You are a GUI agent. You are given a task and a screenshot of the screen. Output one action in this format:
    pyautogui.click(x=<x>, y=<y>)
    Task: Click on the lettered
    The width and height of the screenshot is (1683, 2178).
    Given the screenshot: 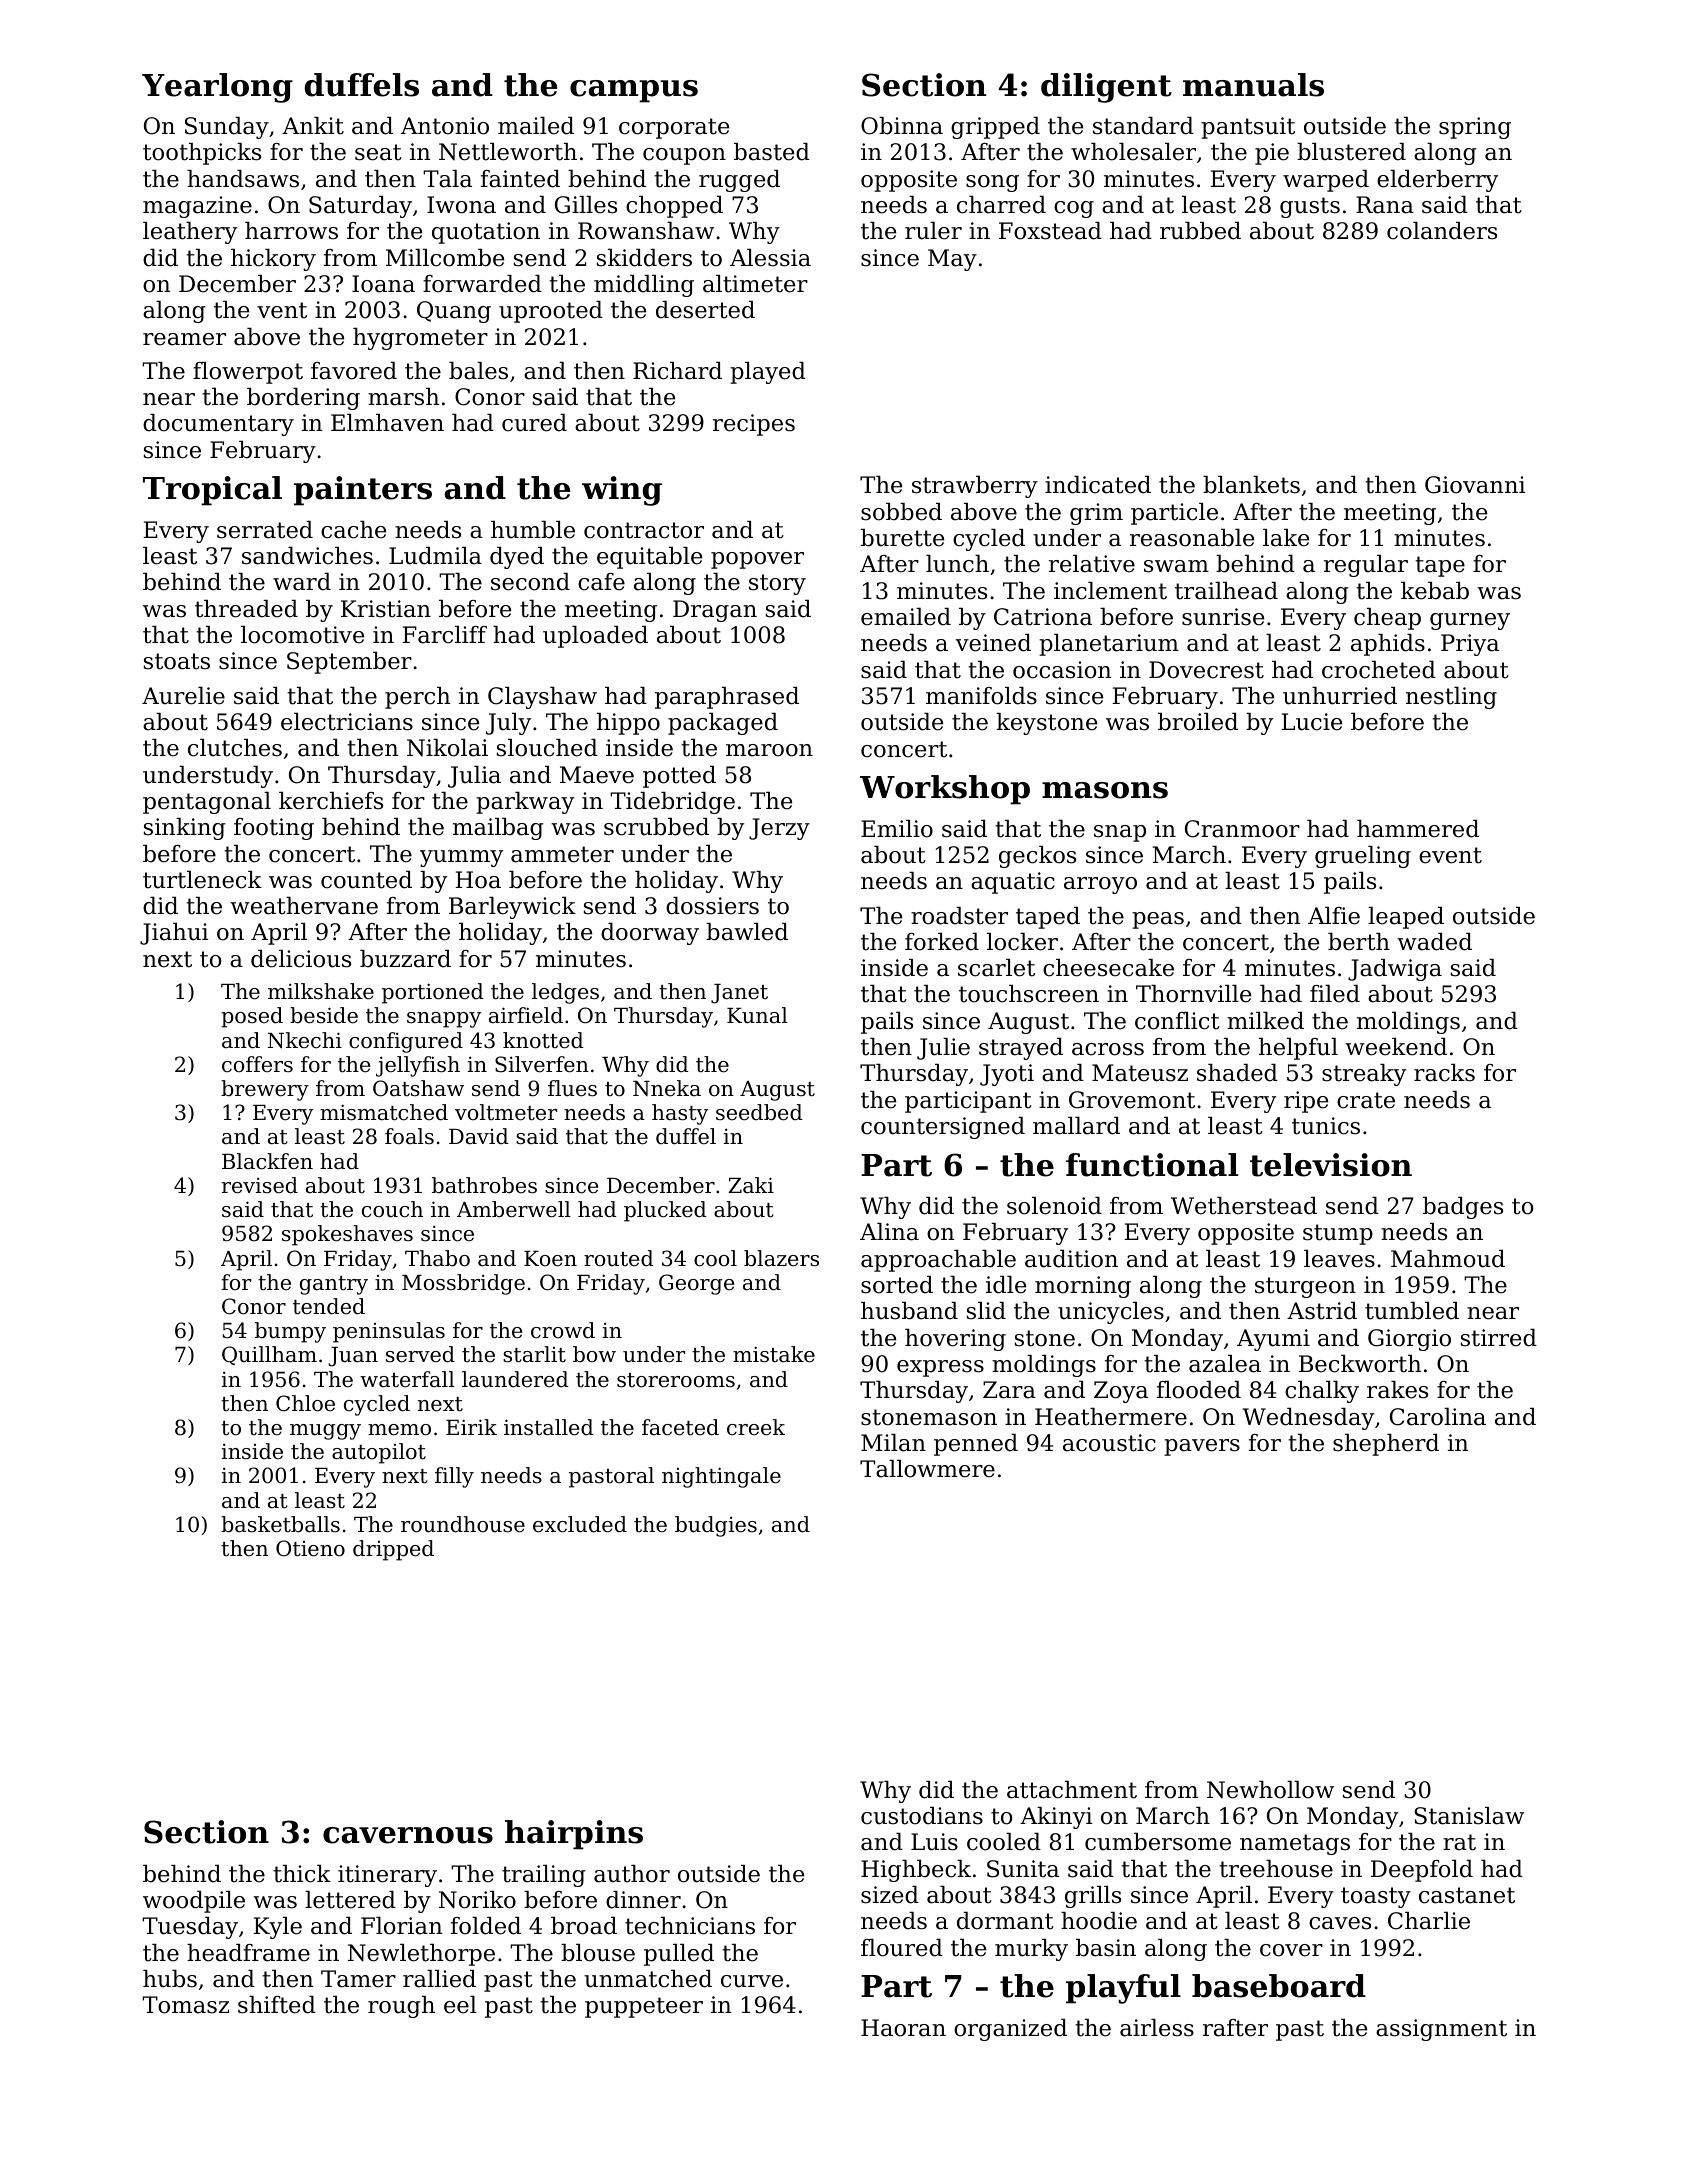 What is the action you would take?
    pyautogui.click(x=350, y=1900)
